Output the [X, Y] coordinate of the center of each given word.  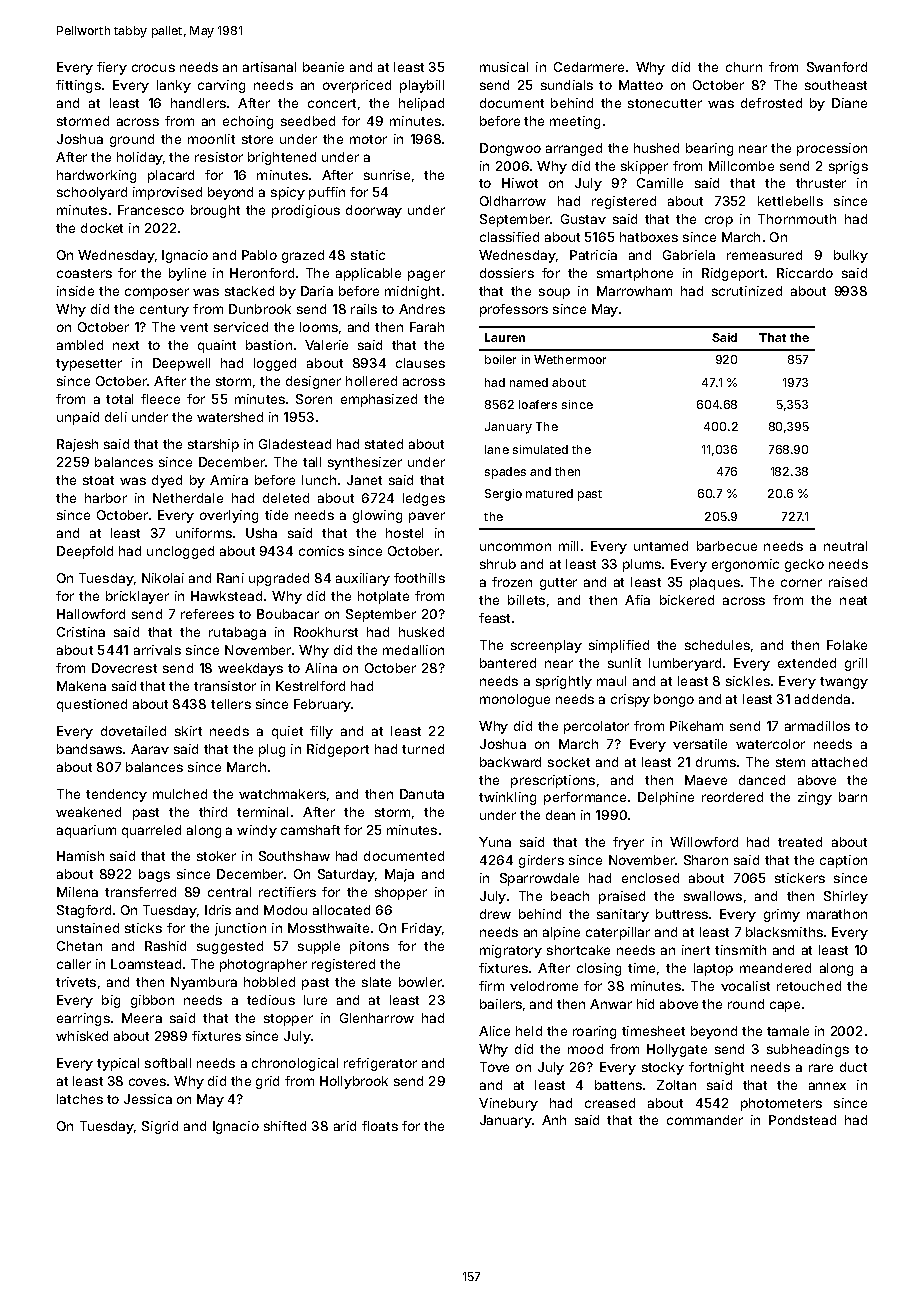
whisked [82, 1036]
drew [495, 914]
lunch [319, 480]
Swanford [837, 67]
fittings [78, 86]
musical [504, 67]
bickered [687, 600]
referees [207, 614]
